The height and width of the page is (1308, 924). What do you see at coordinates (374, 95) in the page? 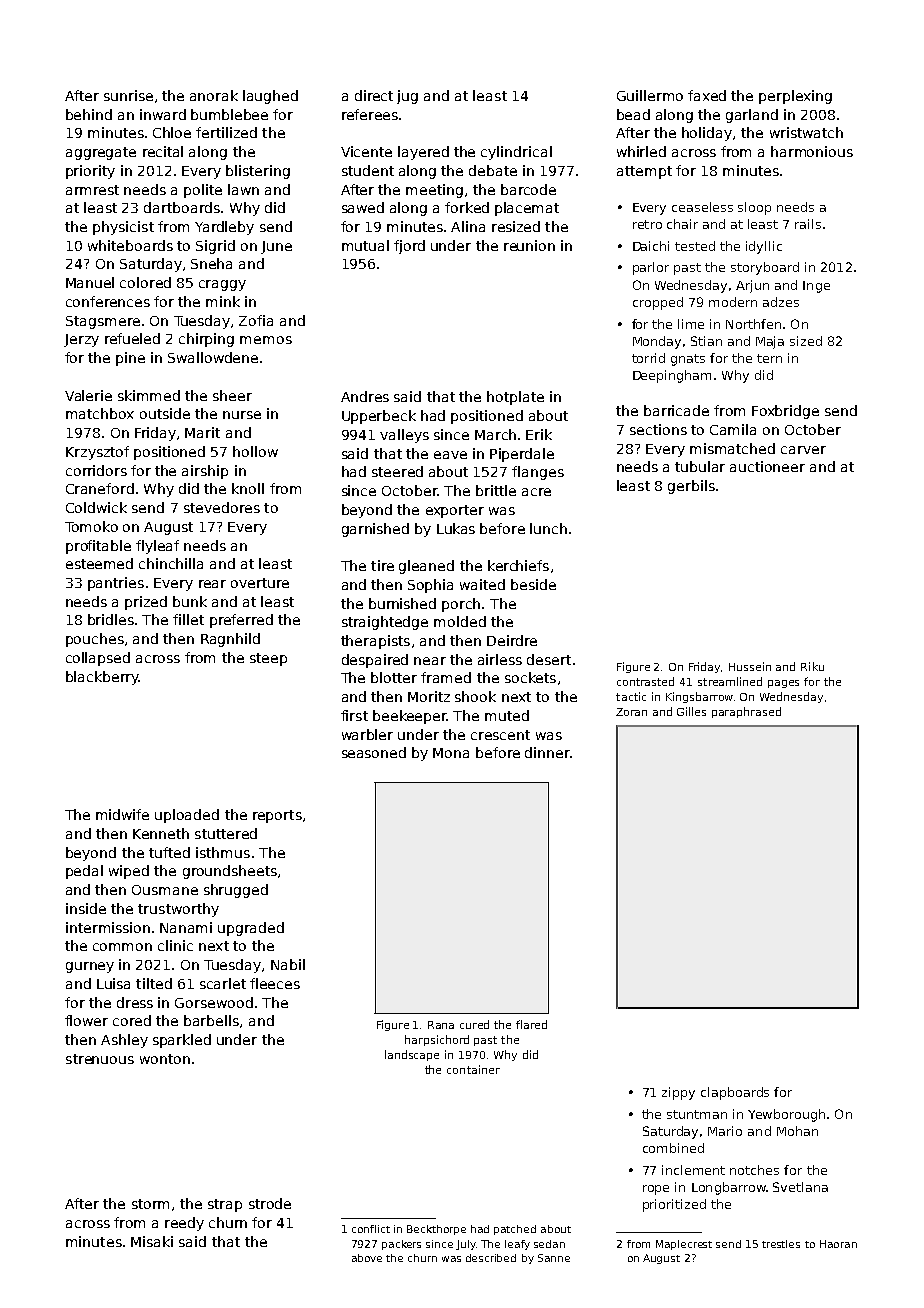
I see `direct` at bounding box center [374, 95].
